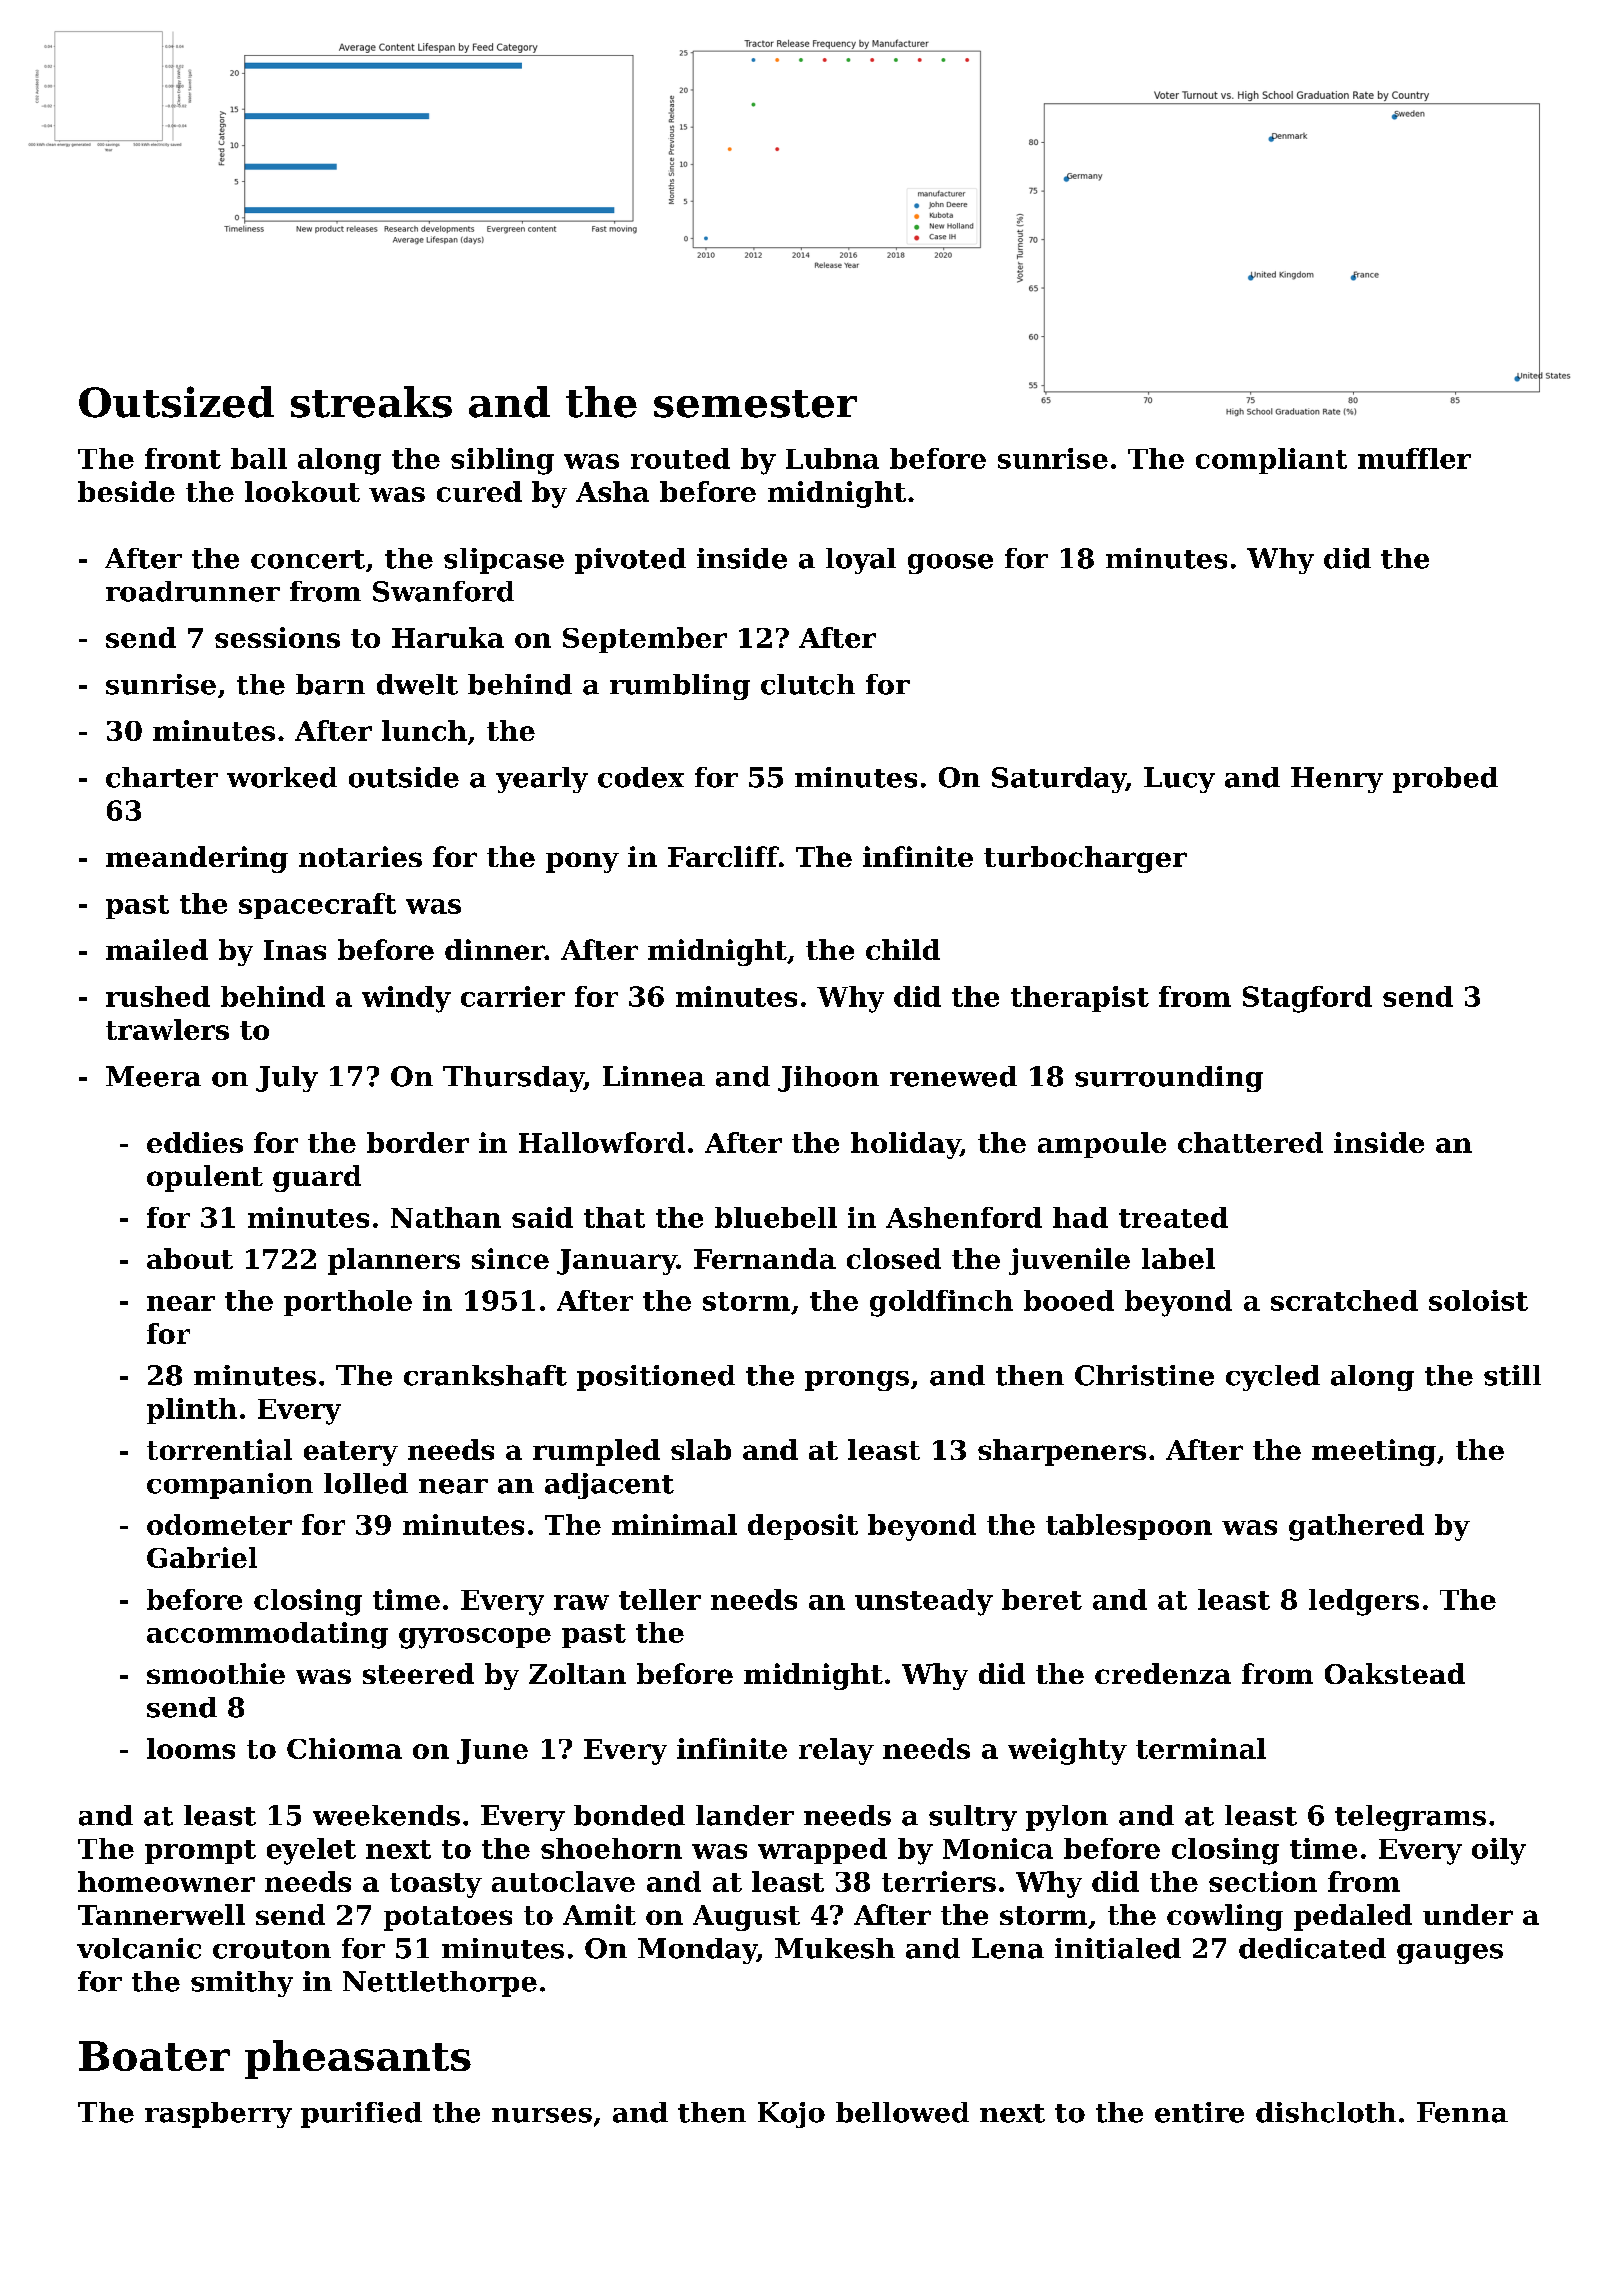  Describe the element at coordinates (277, 637) in the screenshot. I see `sessions` at that location.
